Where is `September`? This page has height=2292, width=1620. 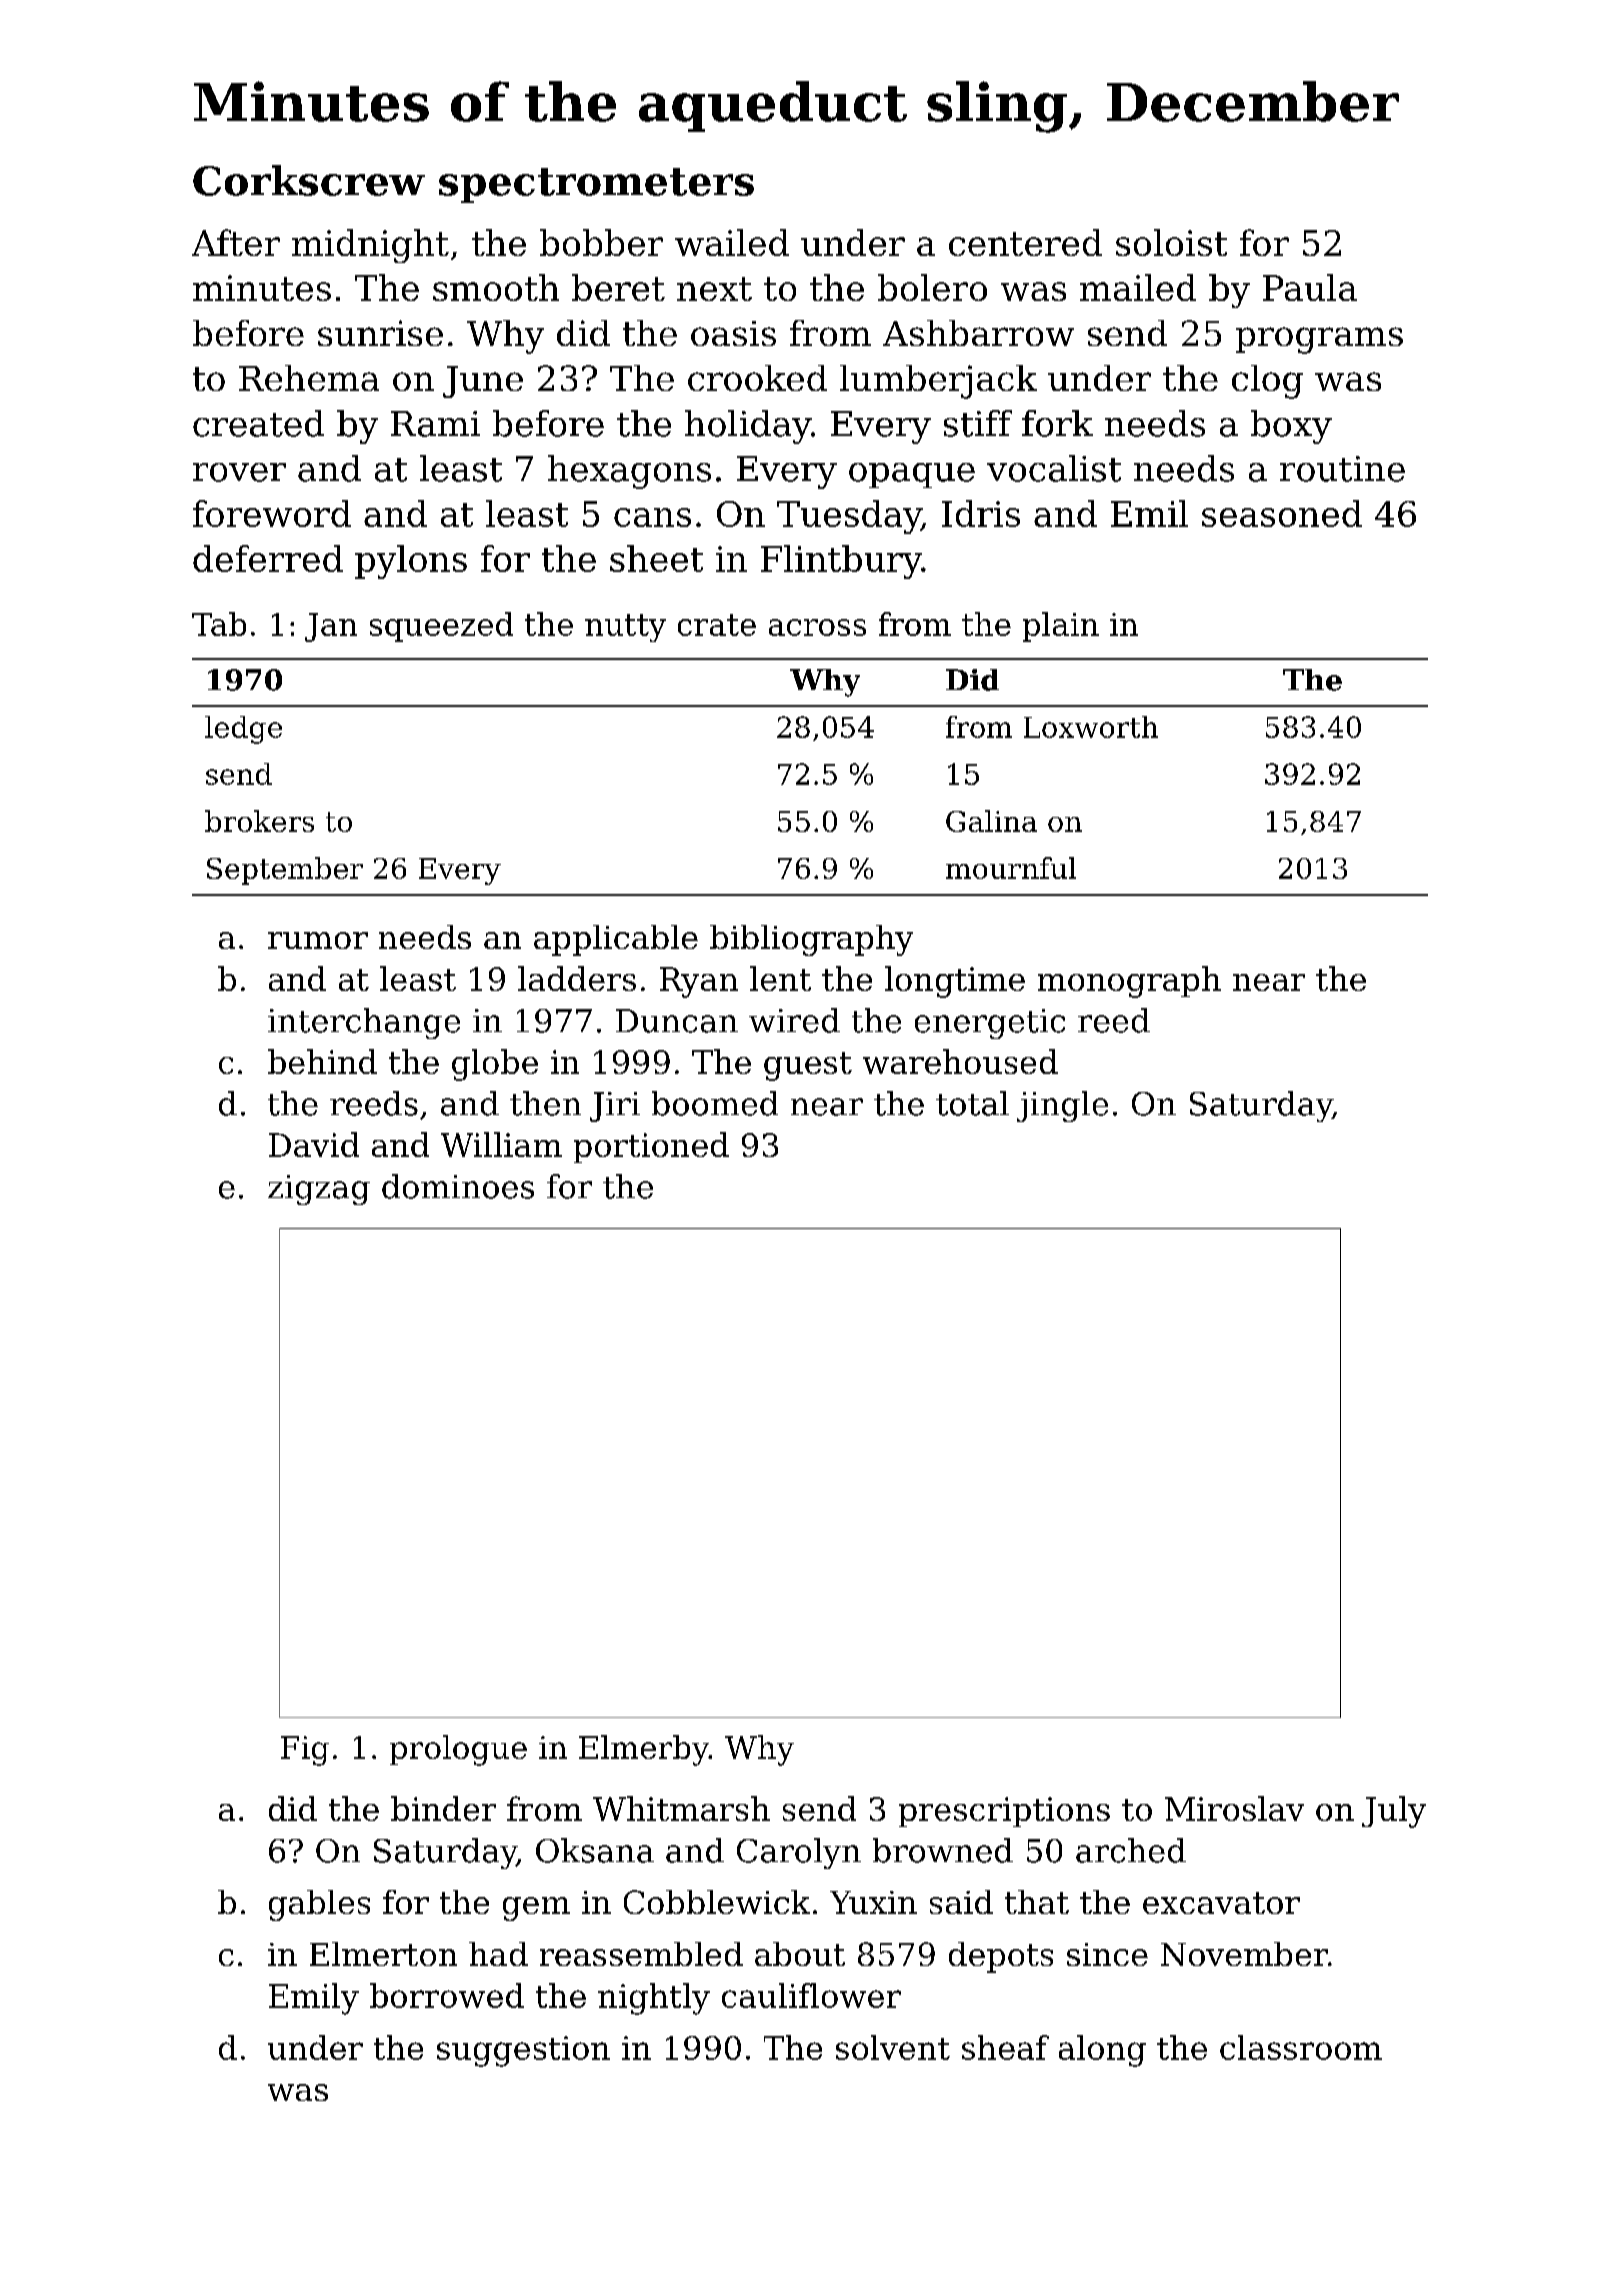
September is located at coordinates (285, 871).
